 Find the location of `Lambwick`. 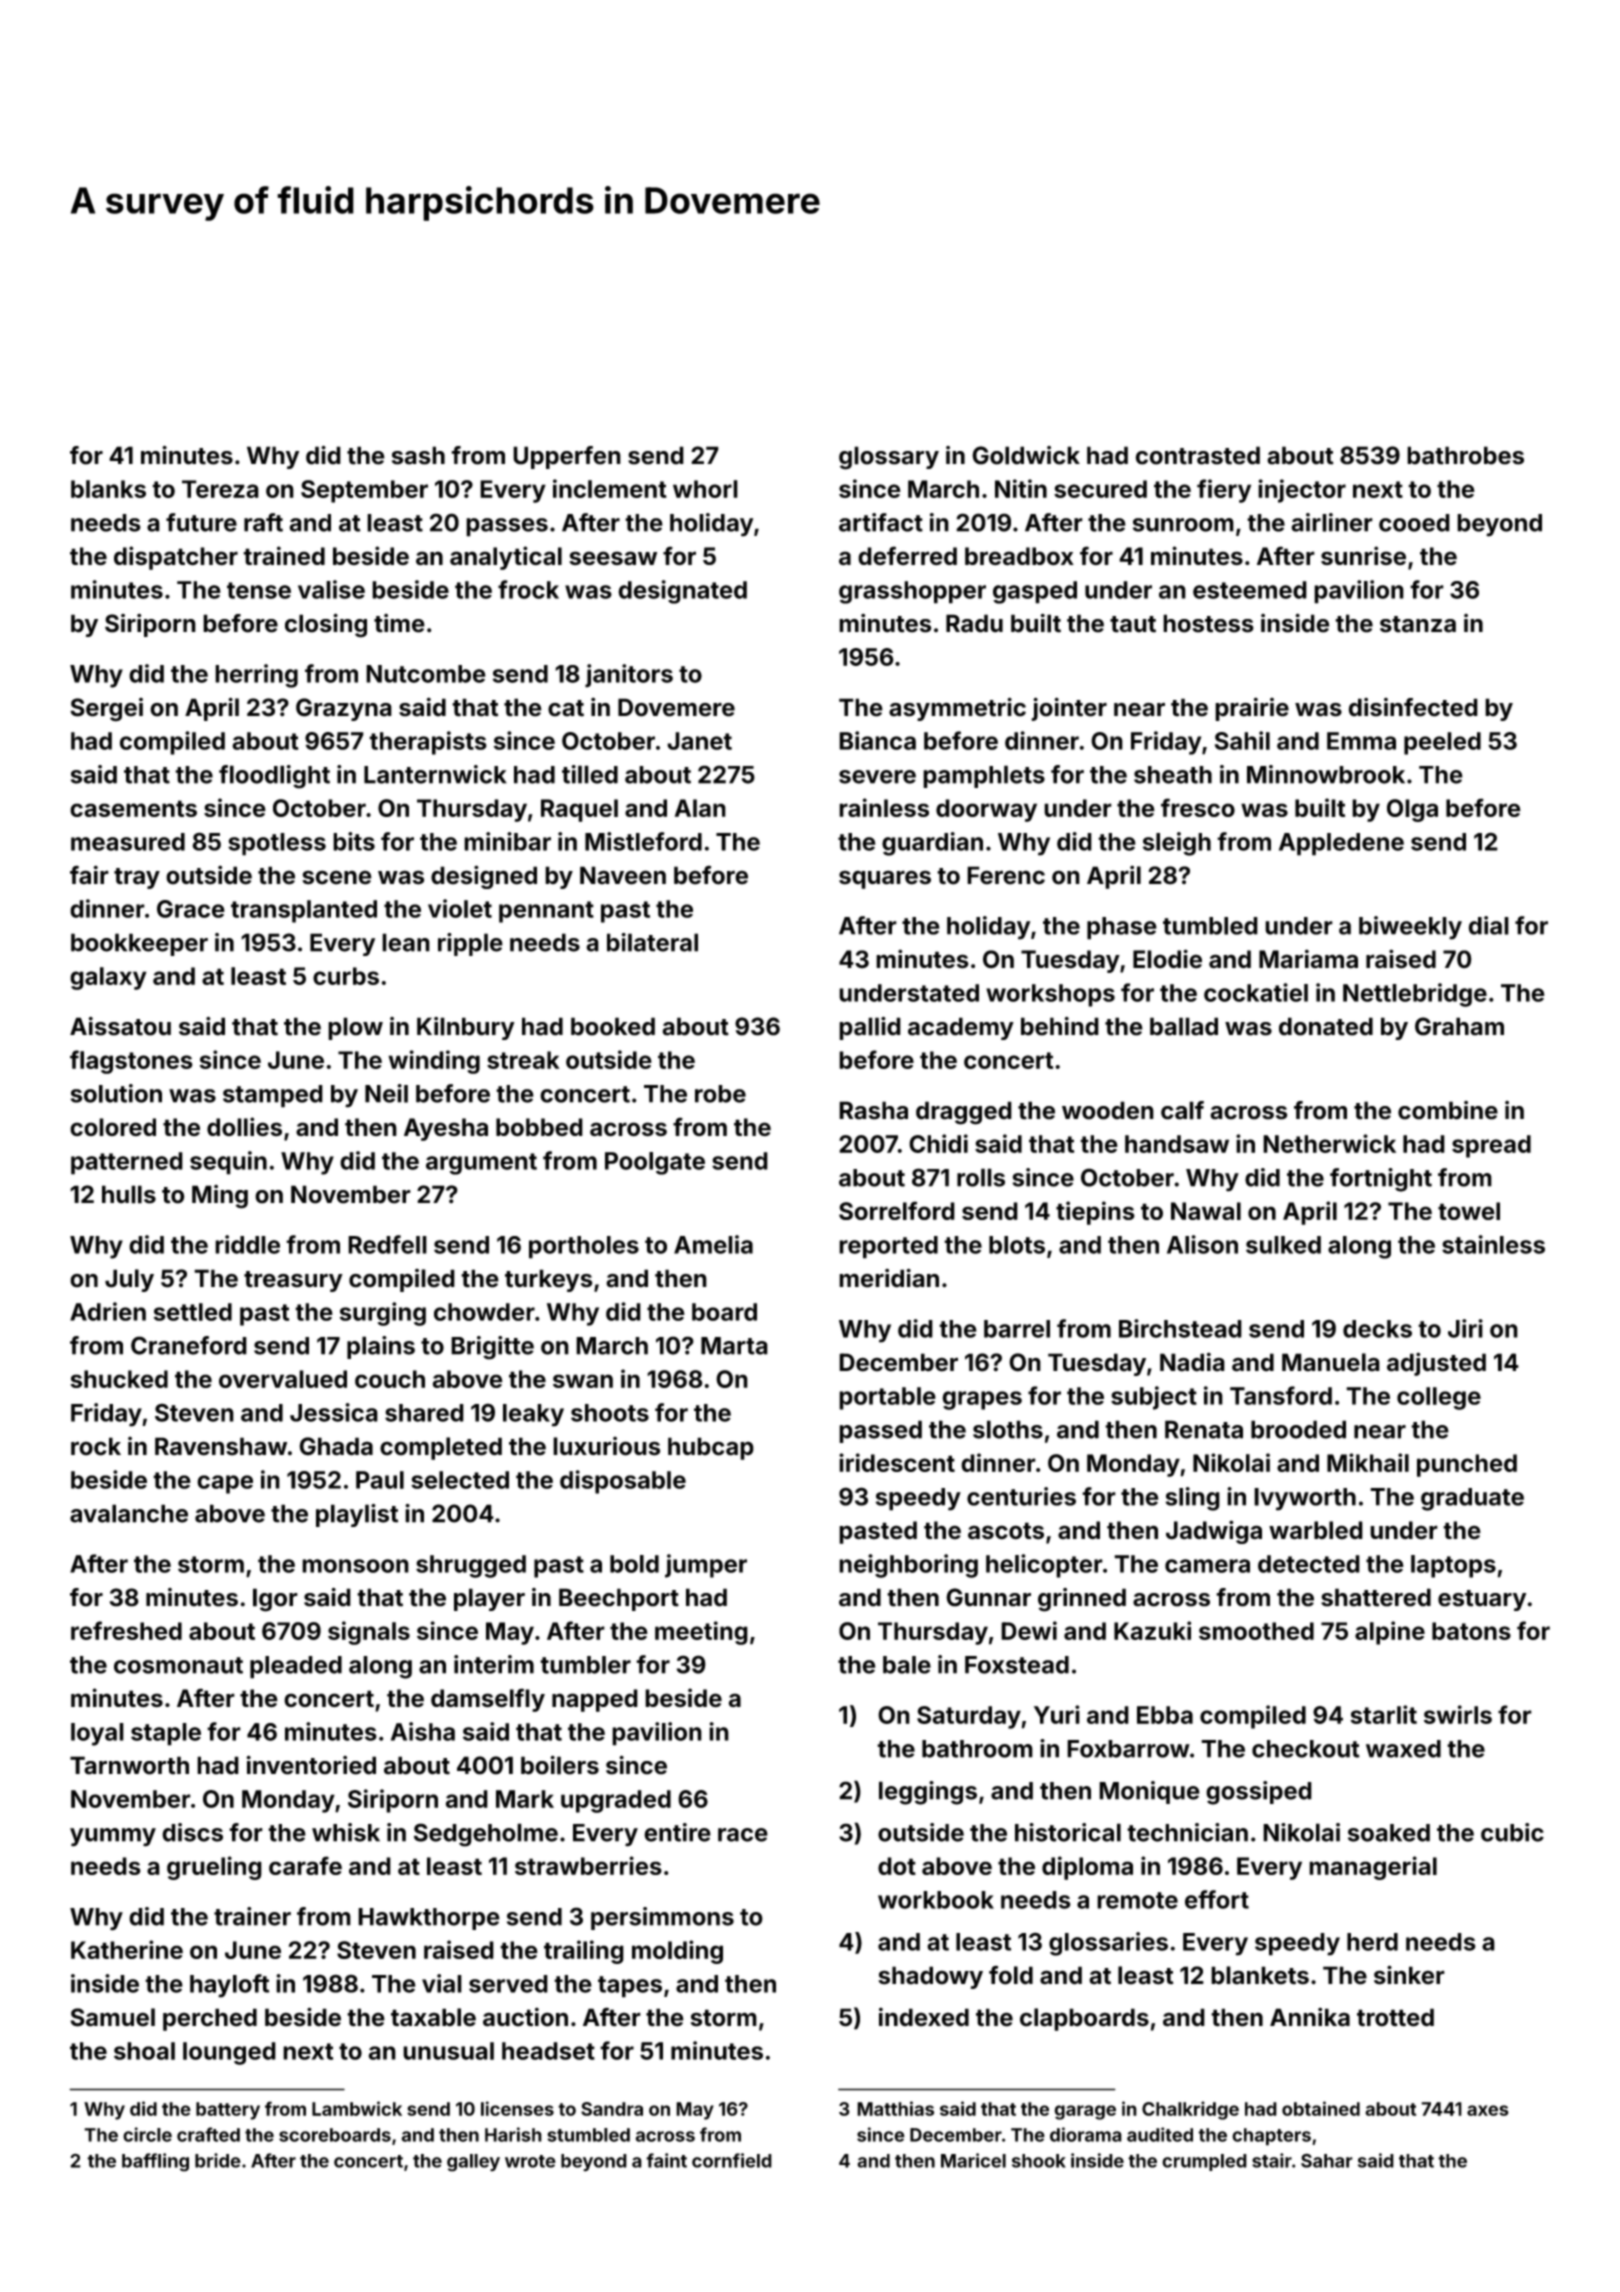

Lambwick is located at coordinates (357, 2108).
